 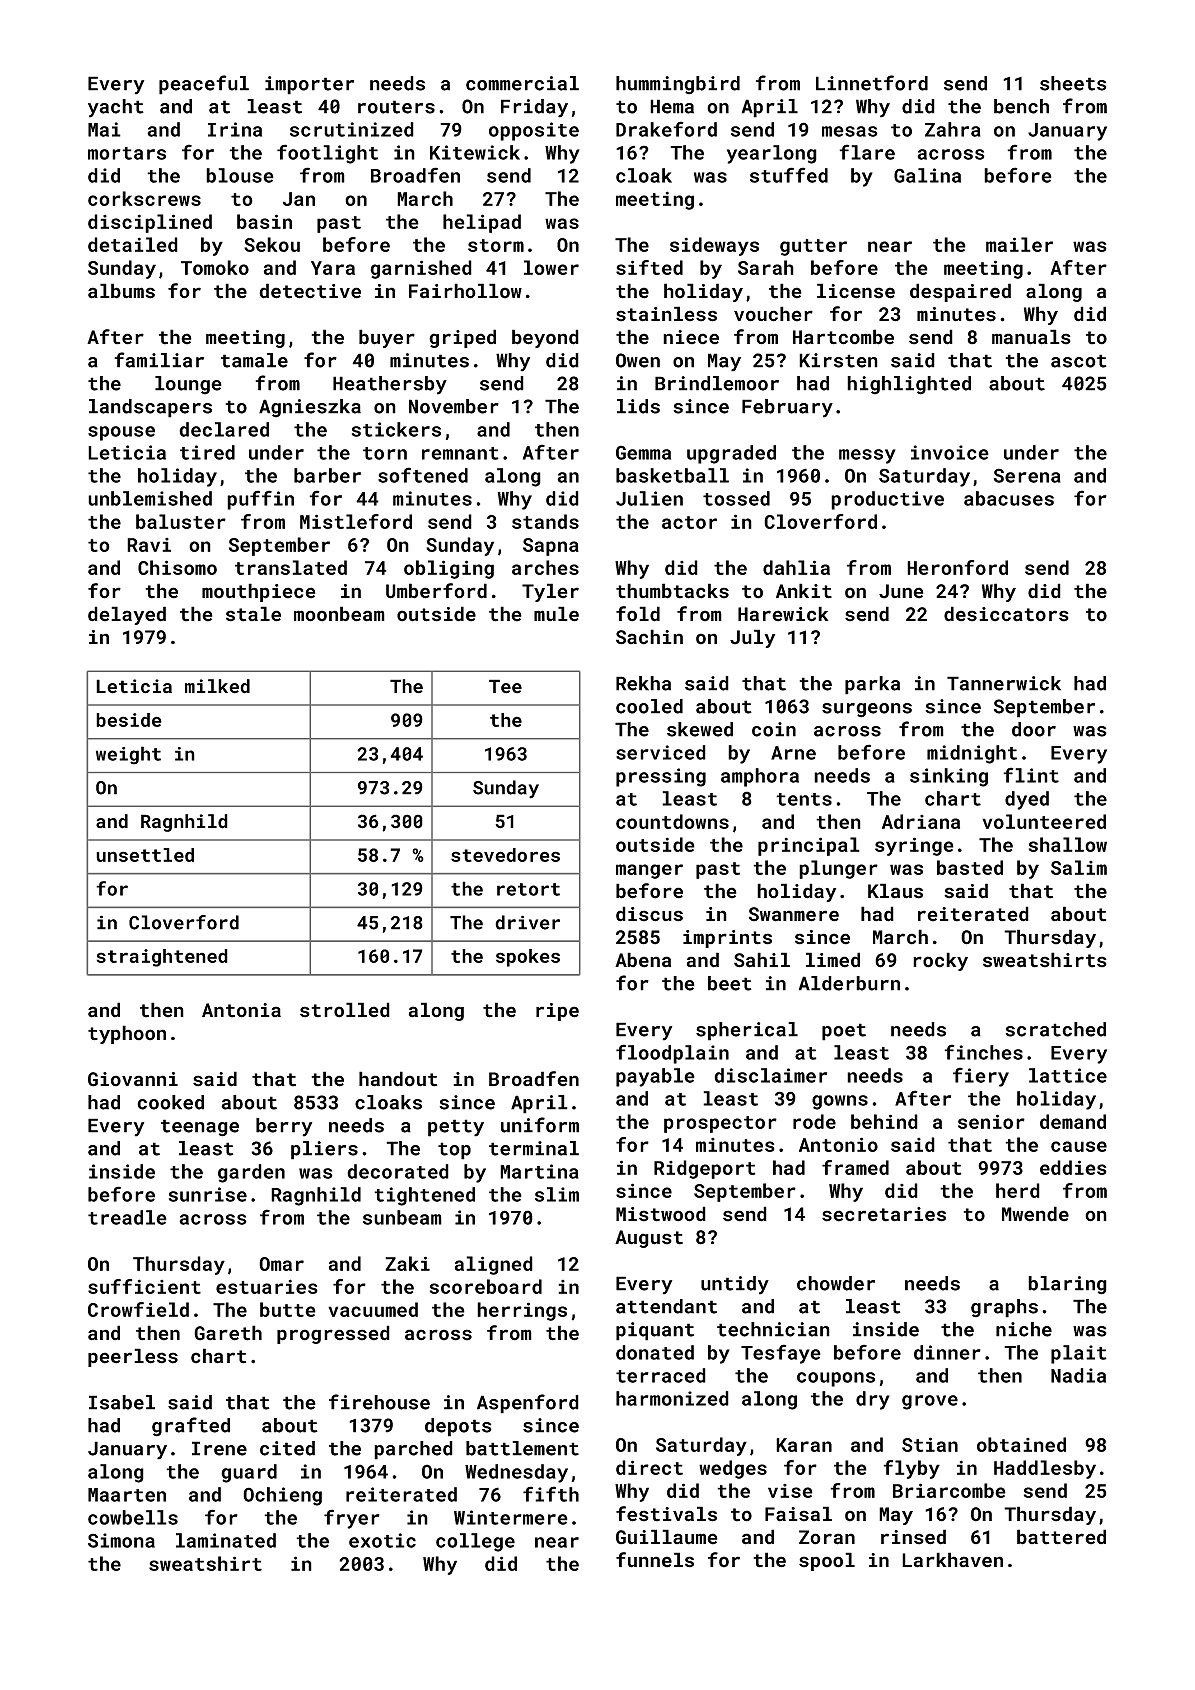 What do you see at coordinates (494, 1265) in the screenshot?
I see `aligned` at bounding box center [494, 1265].
